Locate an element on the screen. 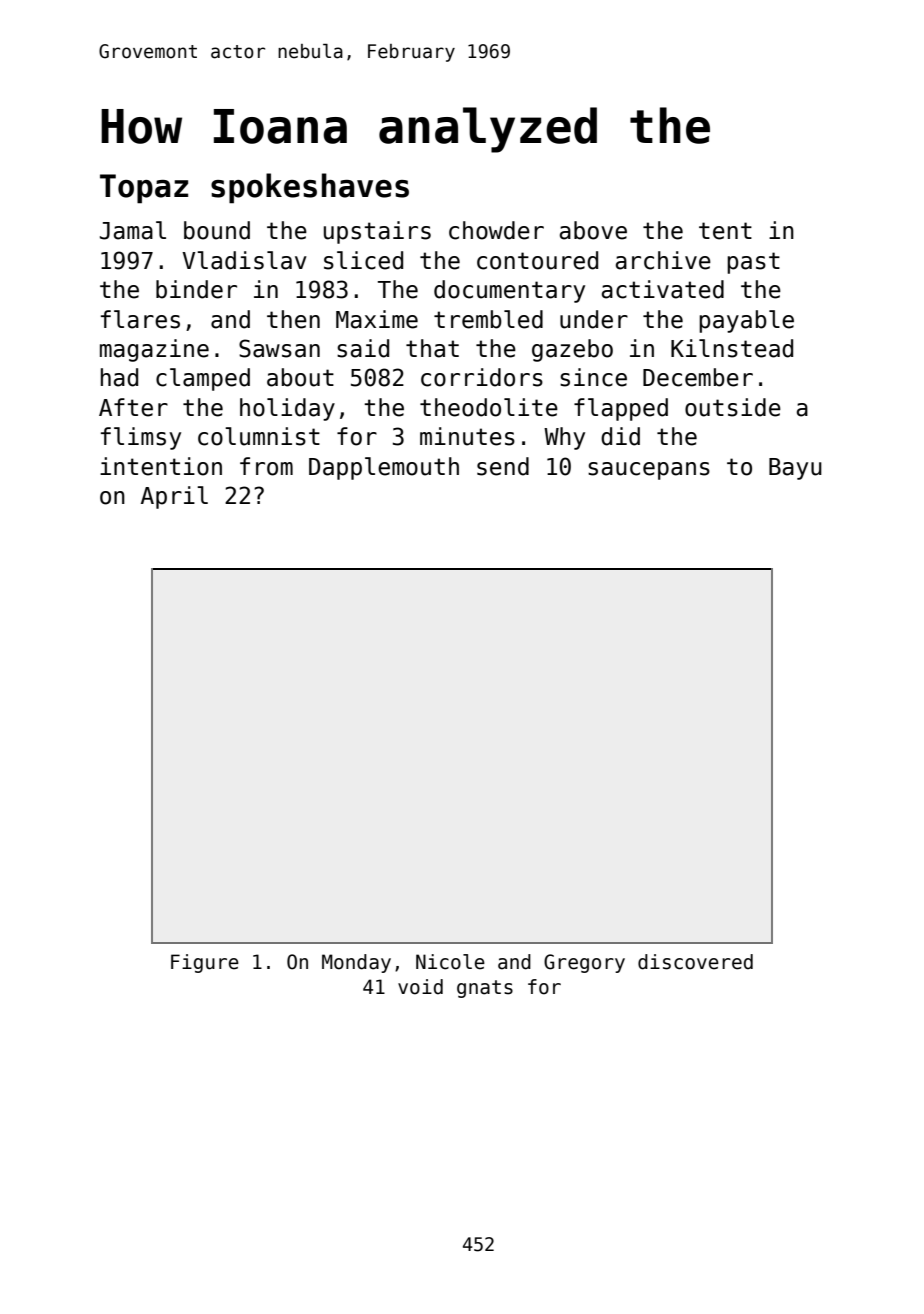 Image resolution: width=924 pixels, height=1314 pixels. Topaz is located at coordinates (144, 189).
